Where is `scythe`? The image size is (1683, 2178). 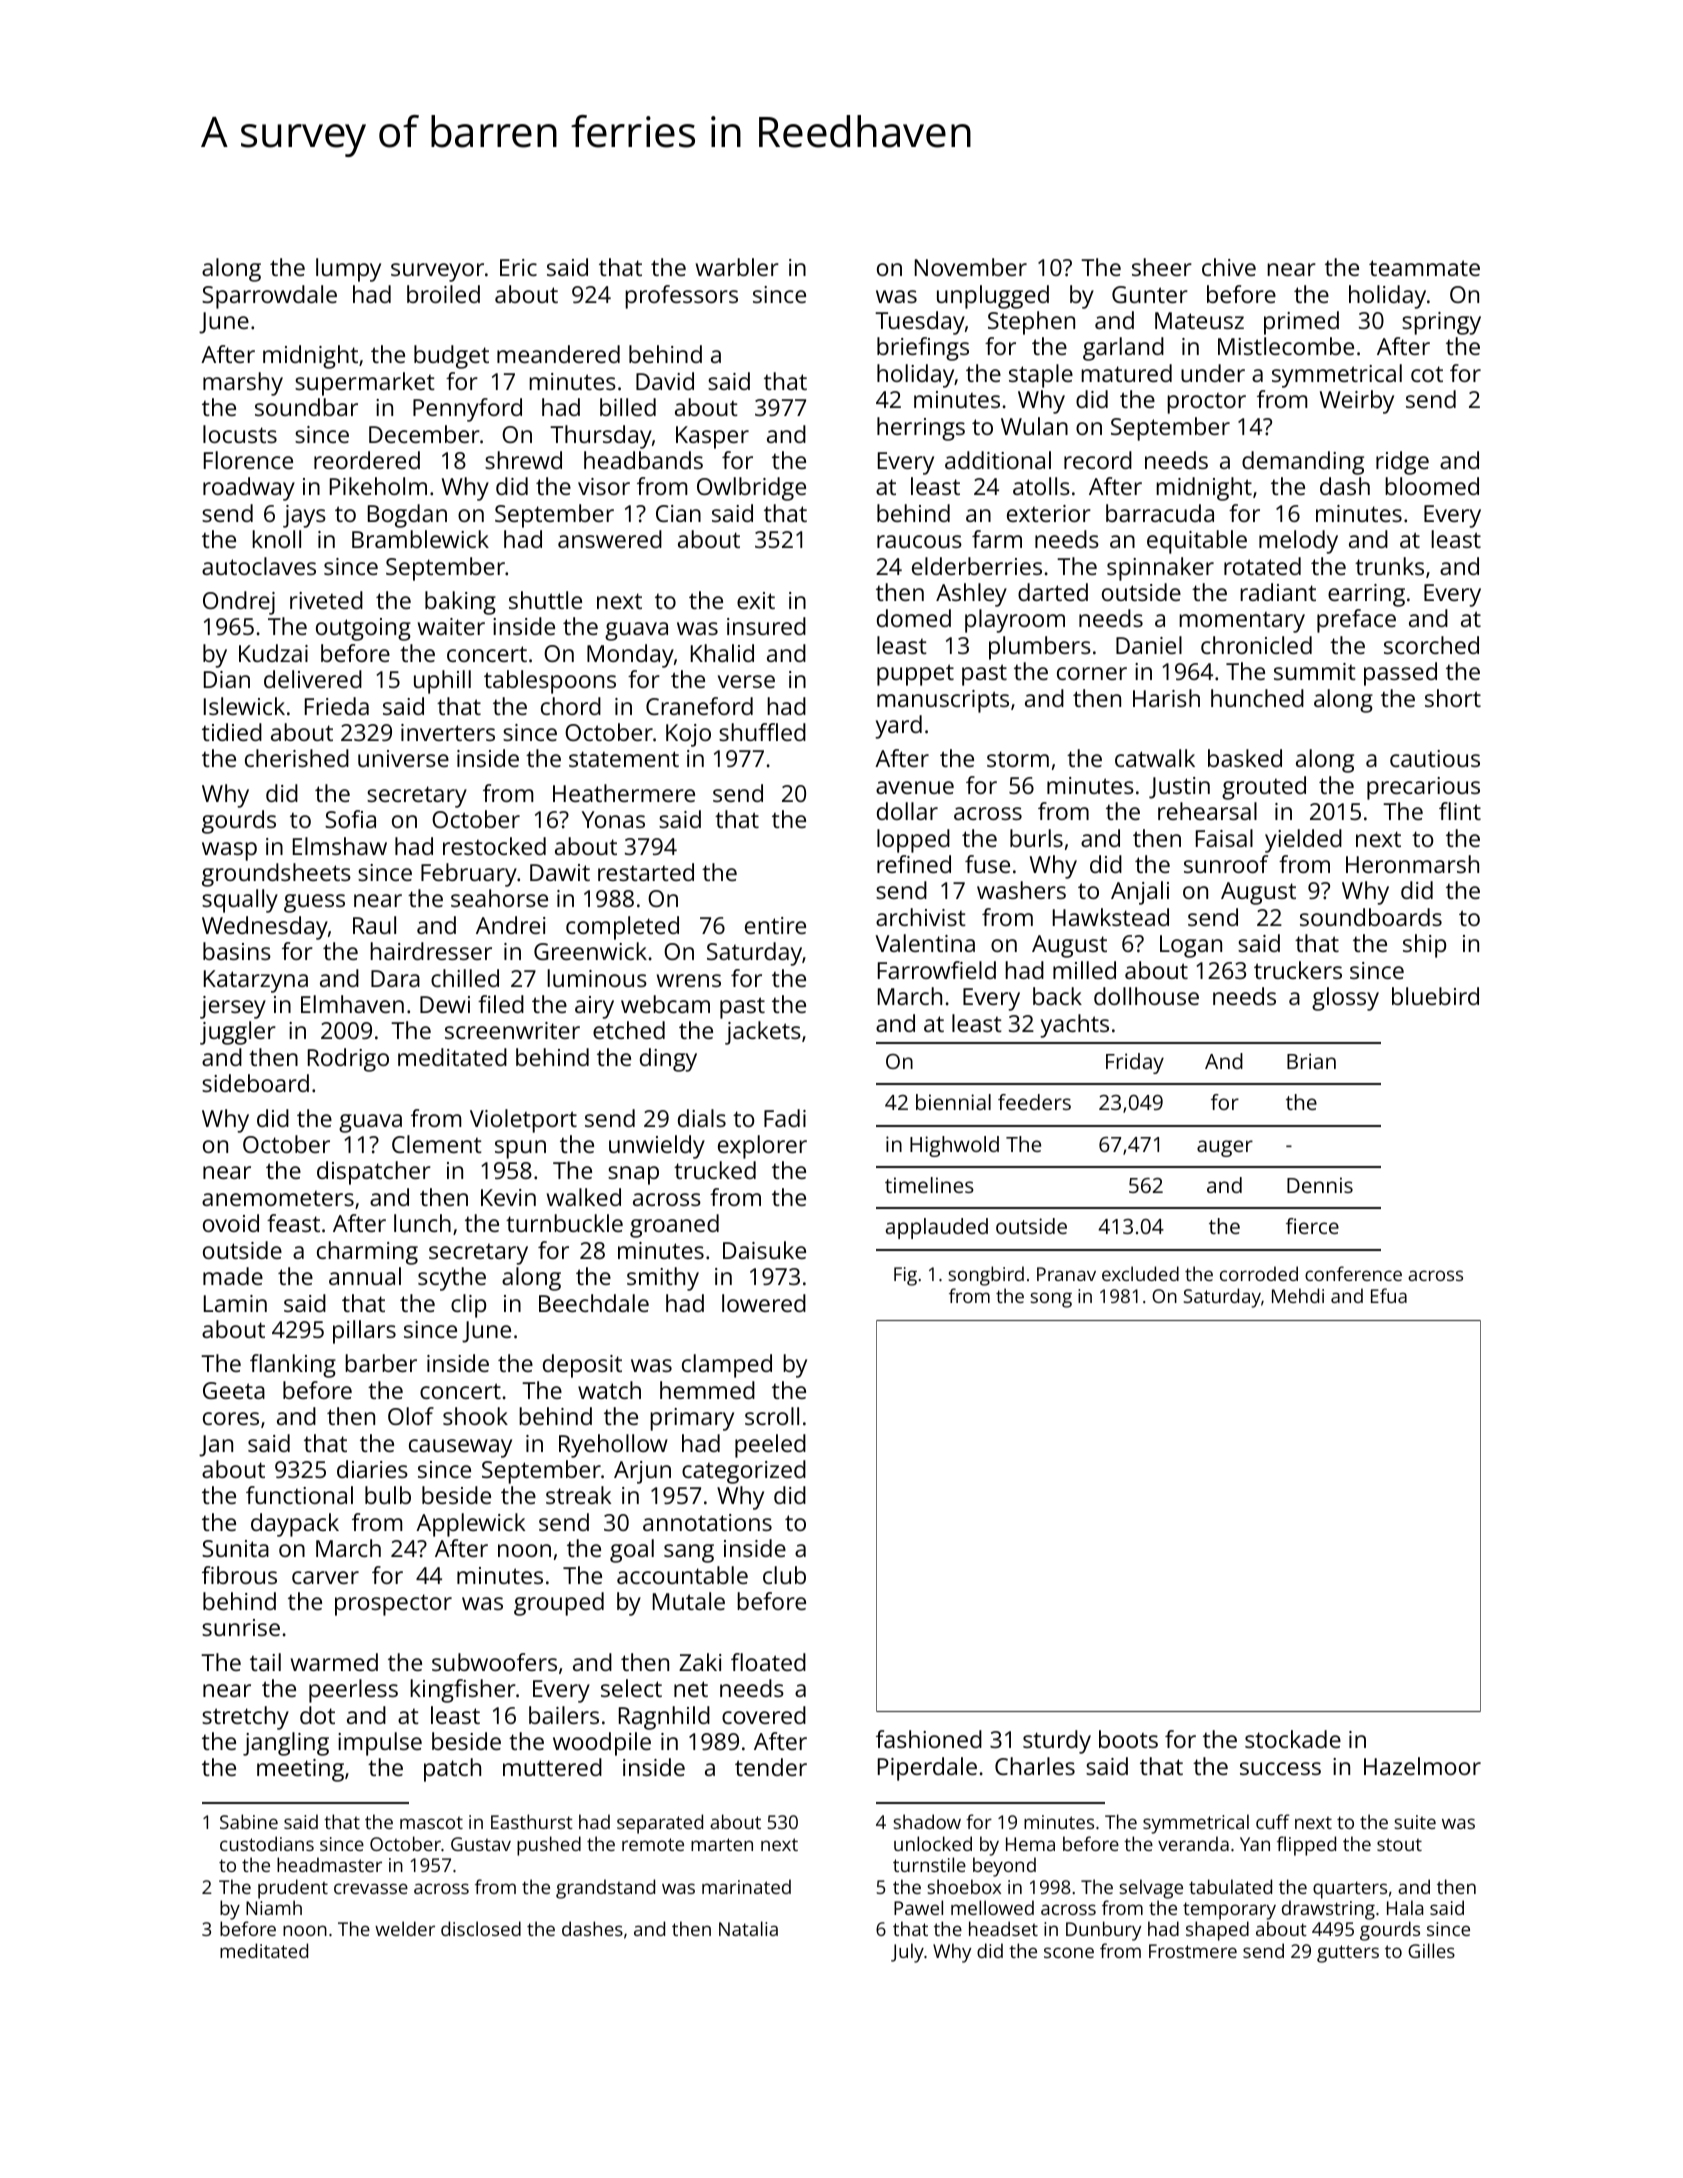 scythe is located at coordinates (452, 1279).
